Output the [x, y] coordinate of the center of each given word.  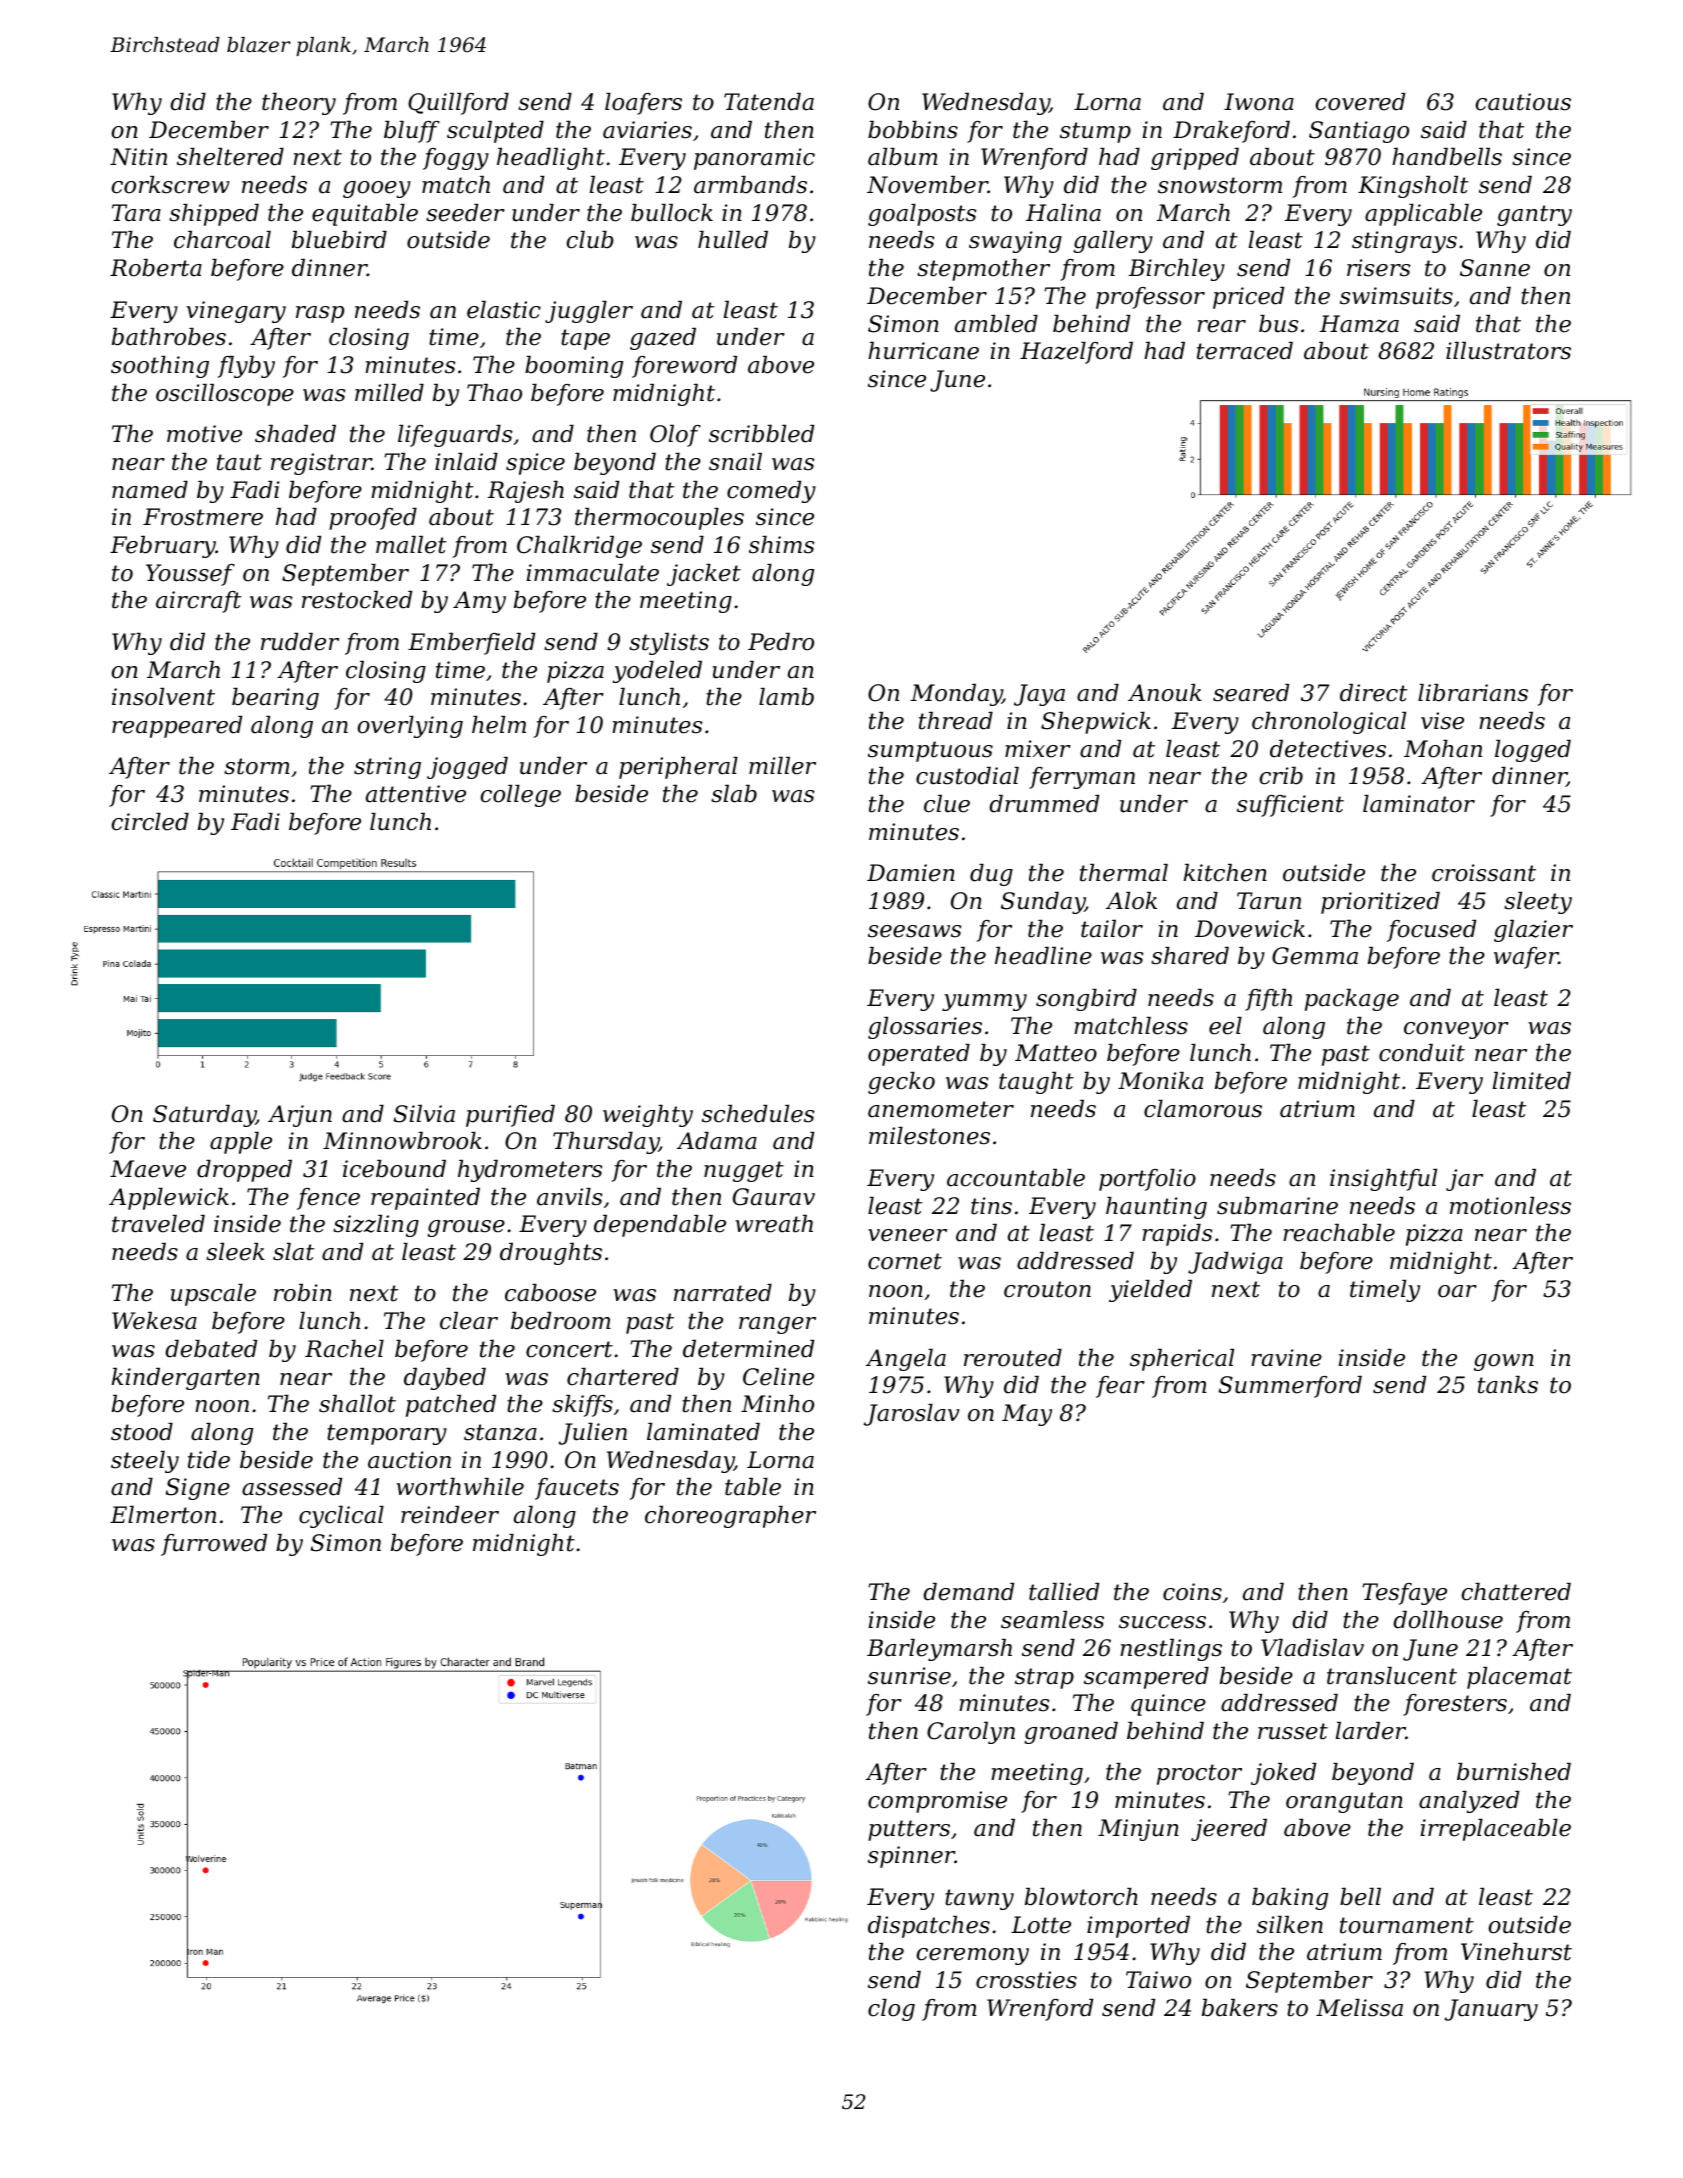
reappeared [177, 727]
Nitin [138, 157]
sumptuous [930, 751]
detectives [1328, 749]
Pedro [781, 642]
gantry [1534, 215]
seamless [1052, 1620]
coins [1192, 1592]
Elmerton [163, 1515]
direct [1374, 693]
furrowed [214, 1545]
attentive [416, 794]
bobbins [913, 130]
